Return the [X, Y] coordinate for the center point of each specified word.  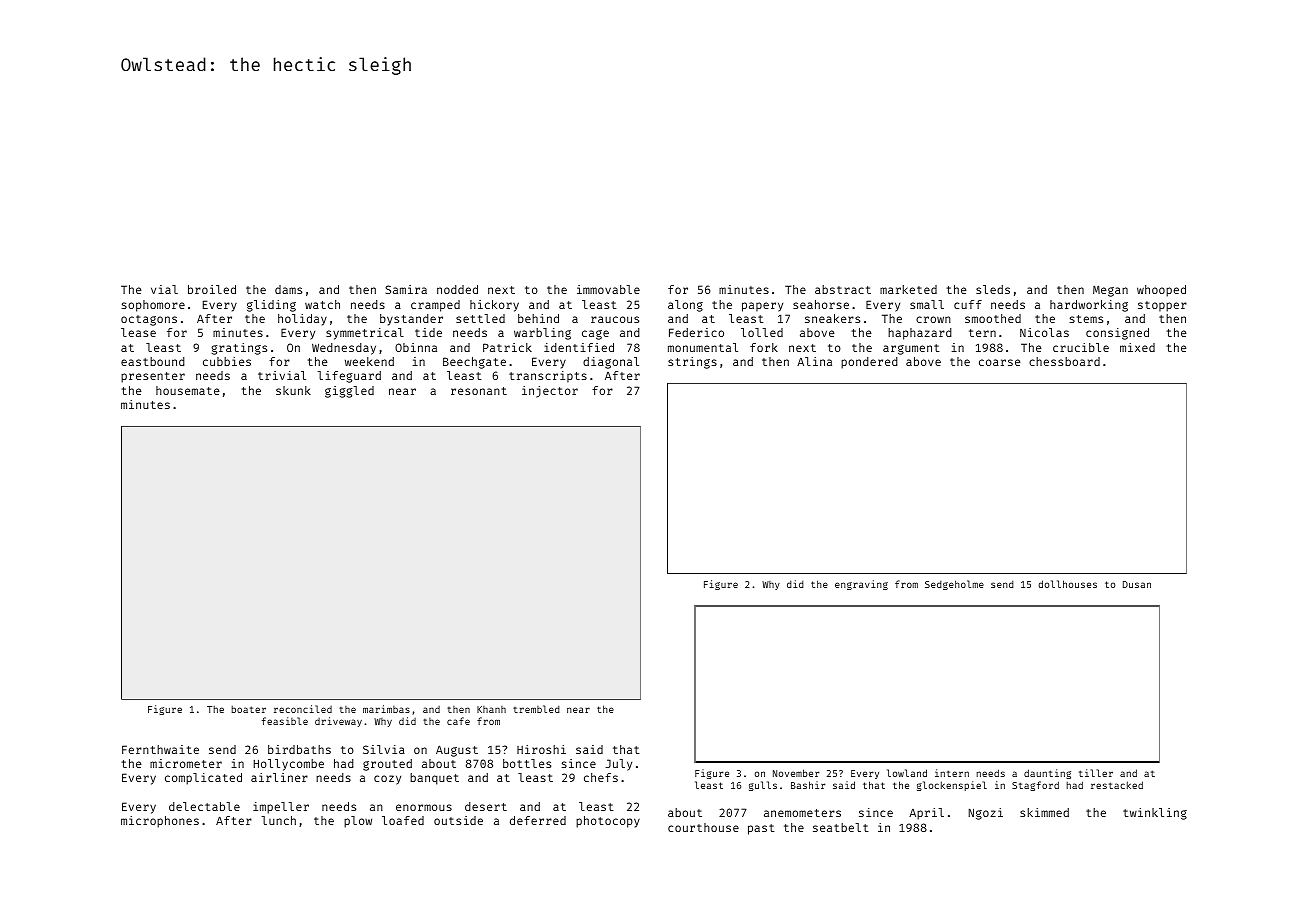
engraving [861, 585]
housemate [188, 390]
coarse [1000, 362]
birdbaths [299, 749]
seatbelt [841, 827]
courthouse [703, 827]
